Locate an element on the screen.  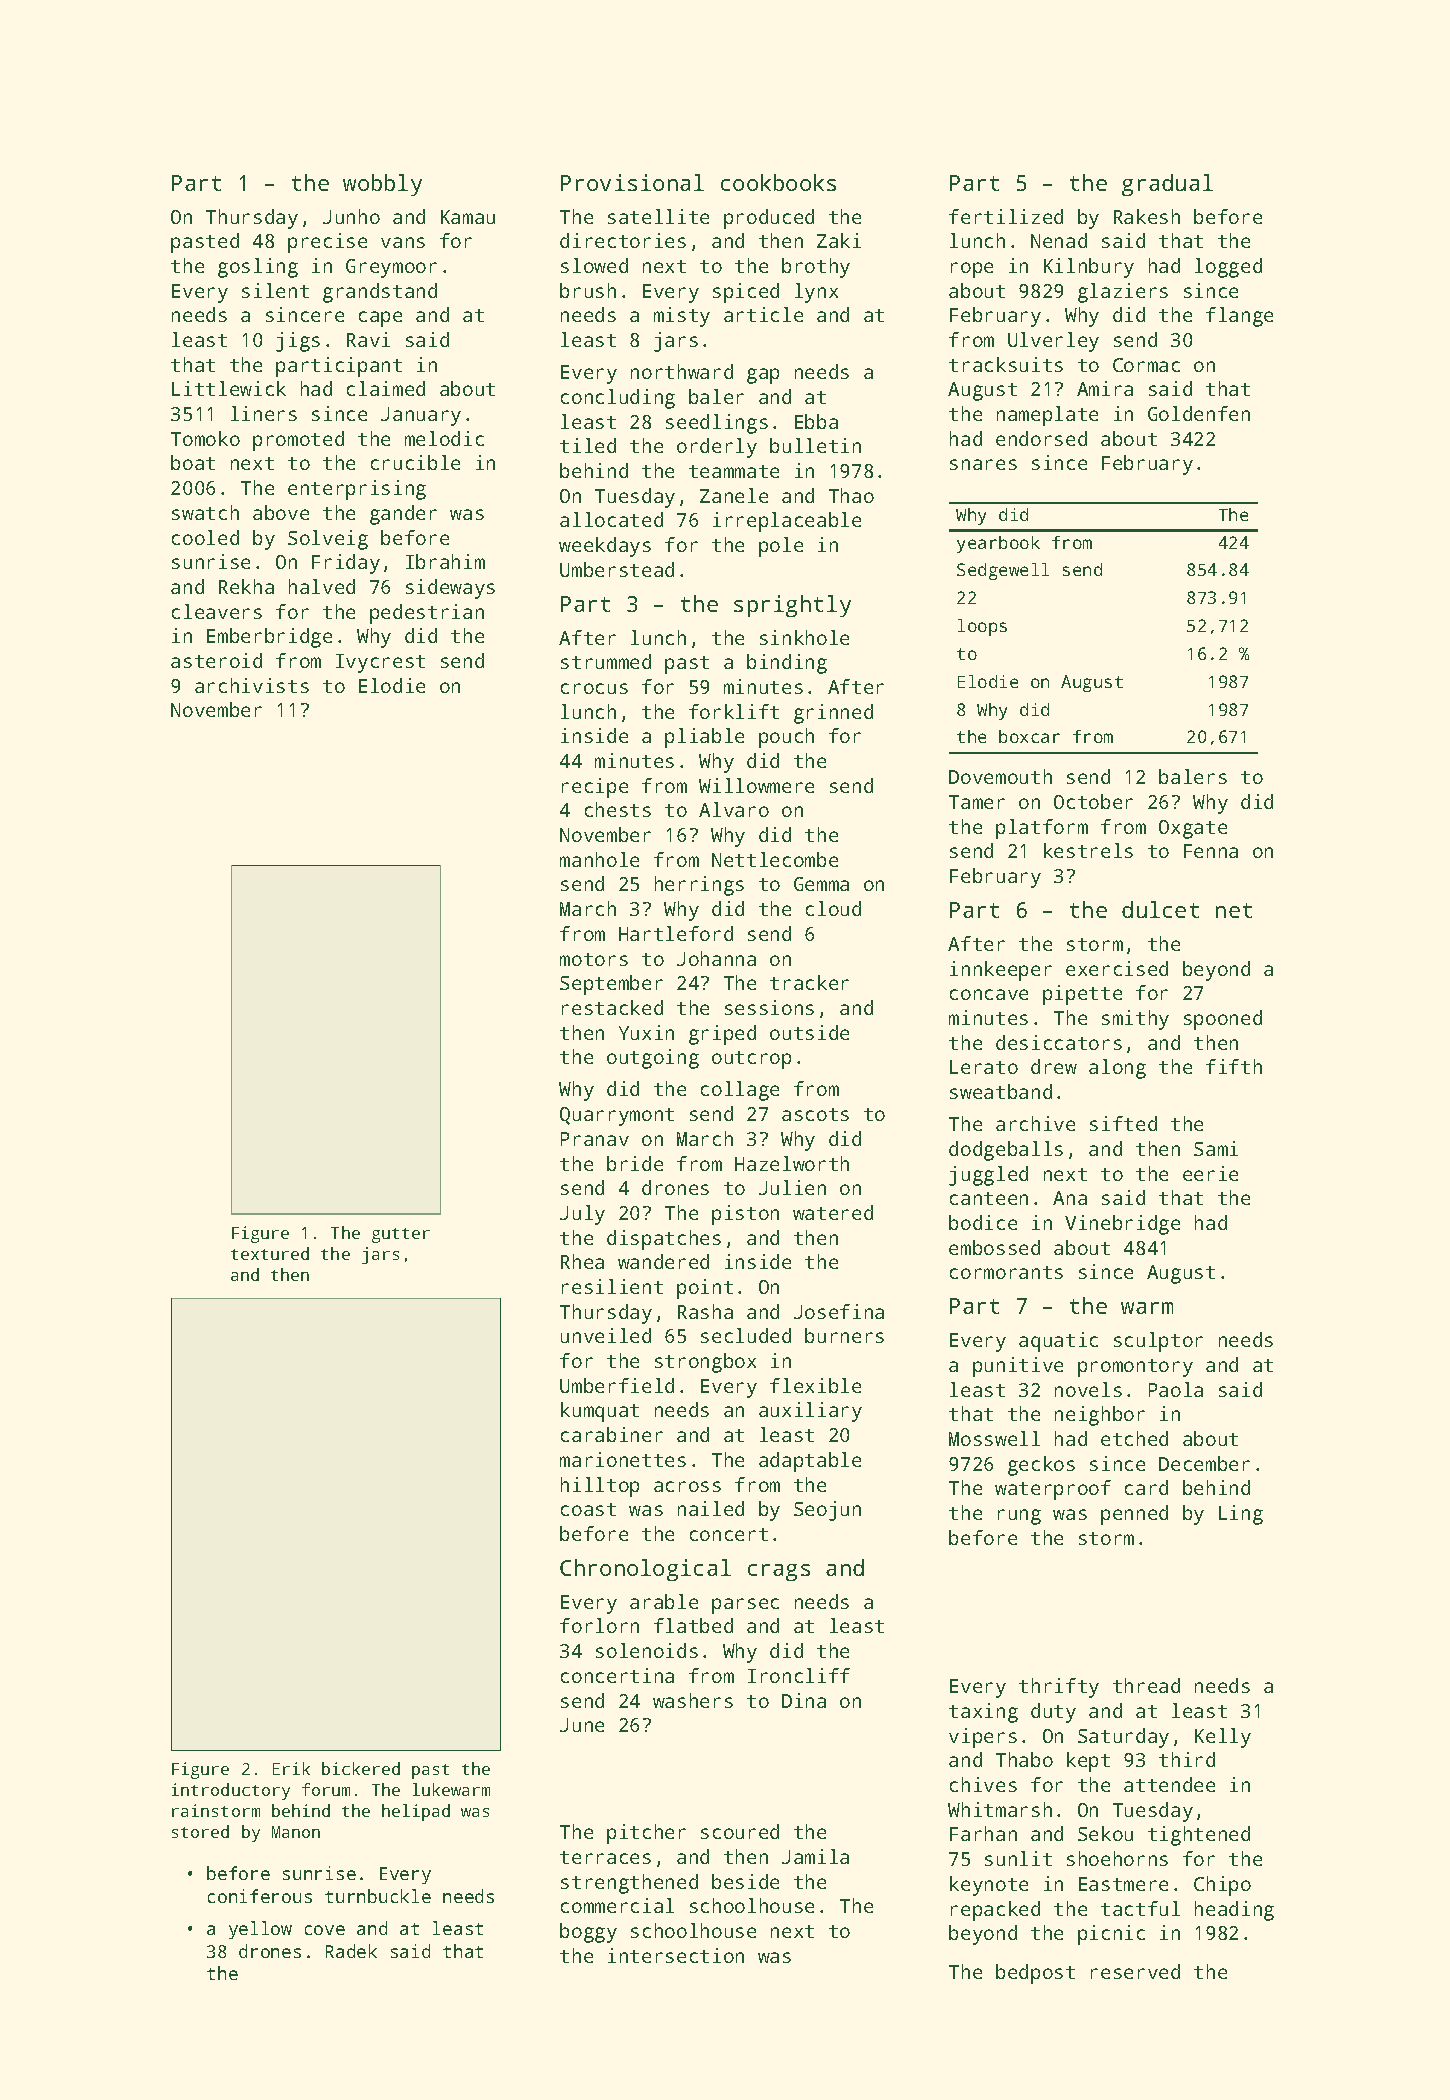
endorsed is located at coordinates (1041, 438).
